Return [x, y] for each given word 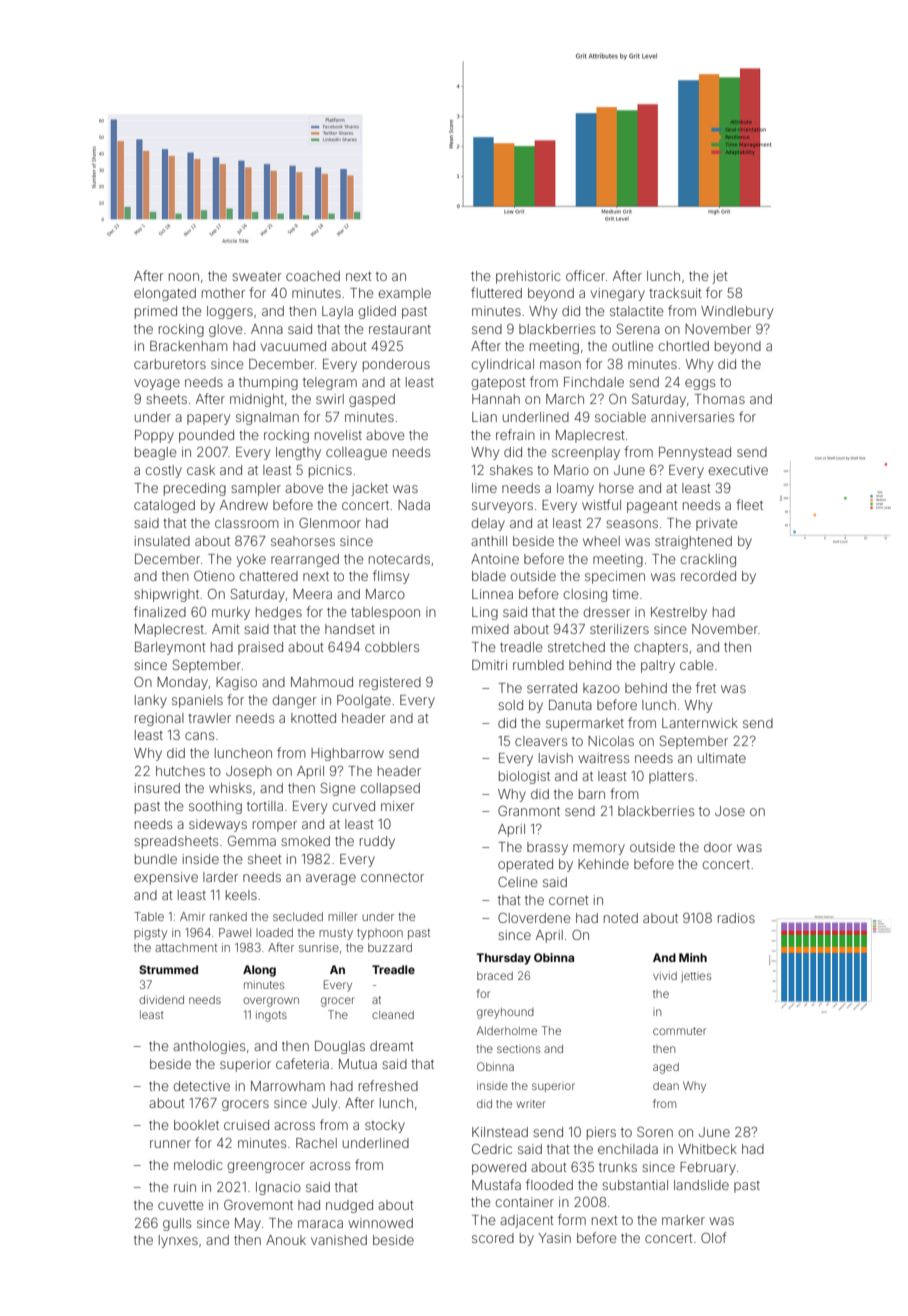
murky [231, 613]
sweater [257, 276]
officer [585, 275]
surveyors [502, 507]
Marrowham [288, 1086]
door [718, 847]
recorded [708, 576]
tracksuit [675, 293]
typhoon [380, 934]
